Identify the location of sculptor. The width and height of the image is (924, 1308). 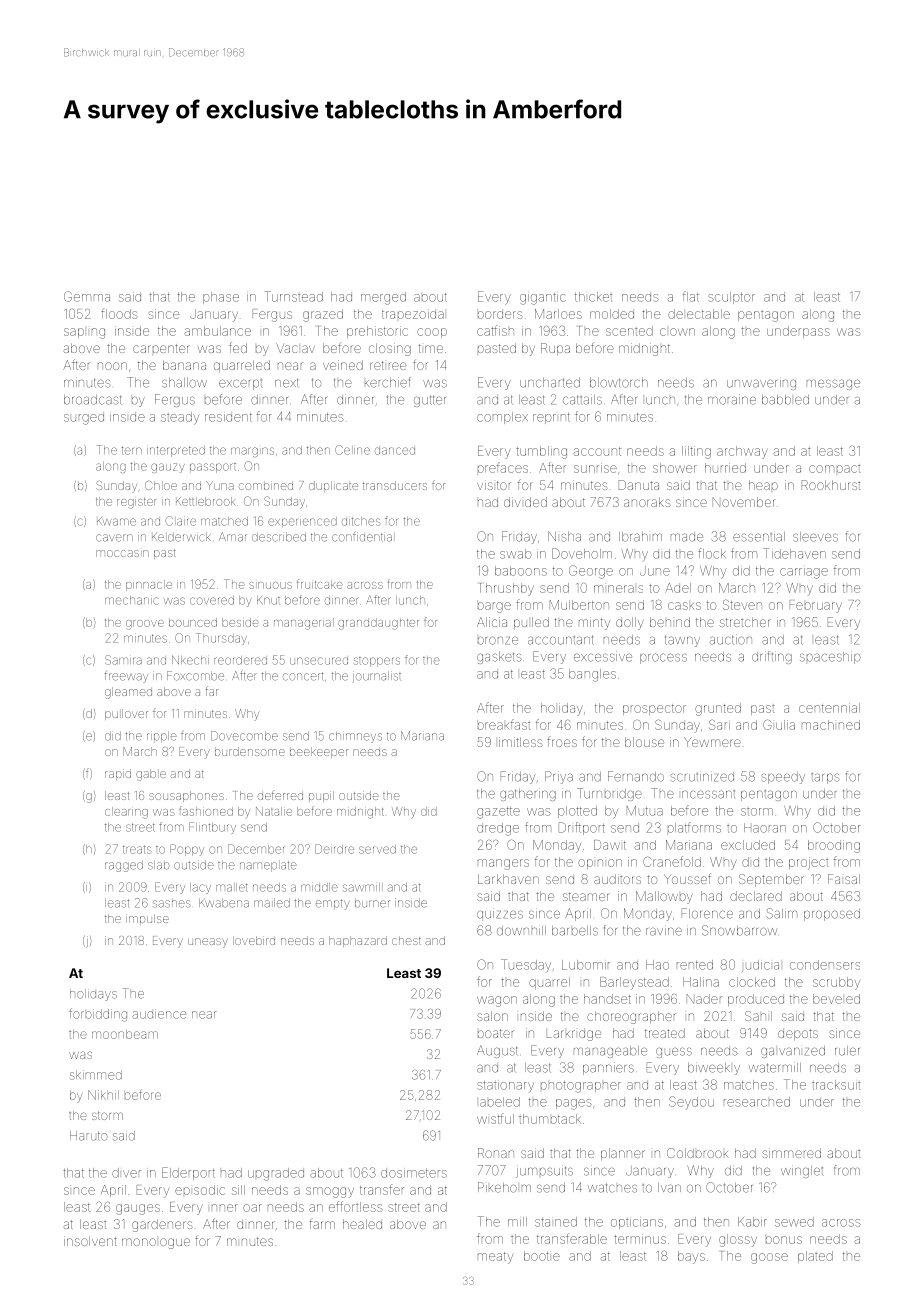
(732, 298).
